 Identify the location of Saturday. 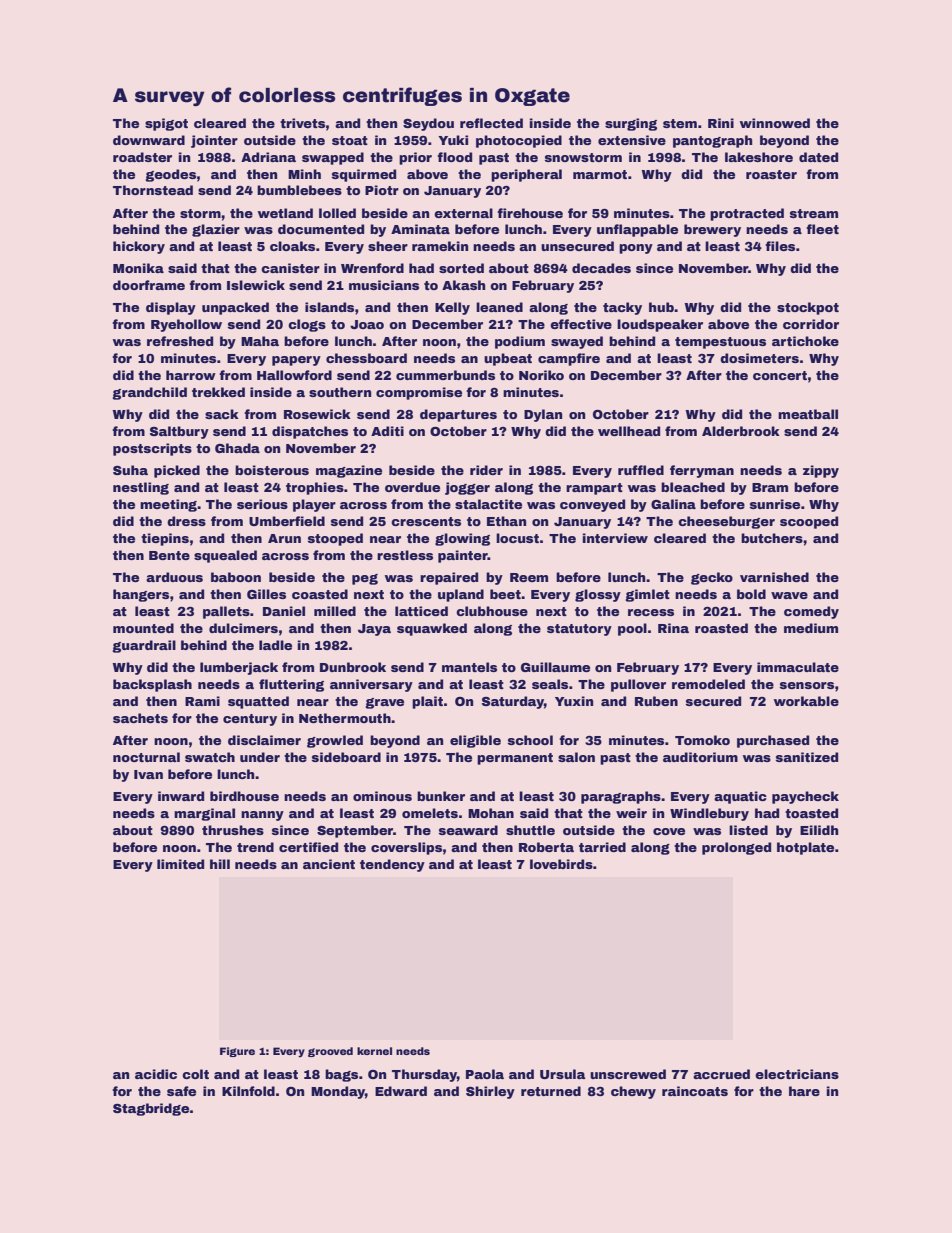
(513, 702).
